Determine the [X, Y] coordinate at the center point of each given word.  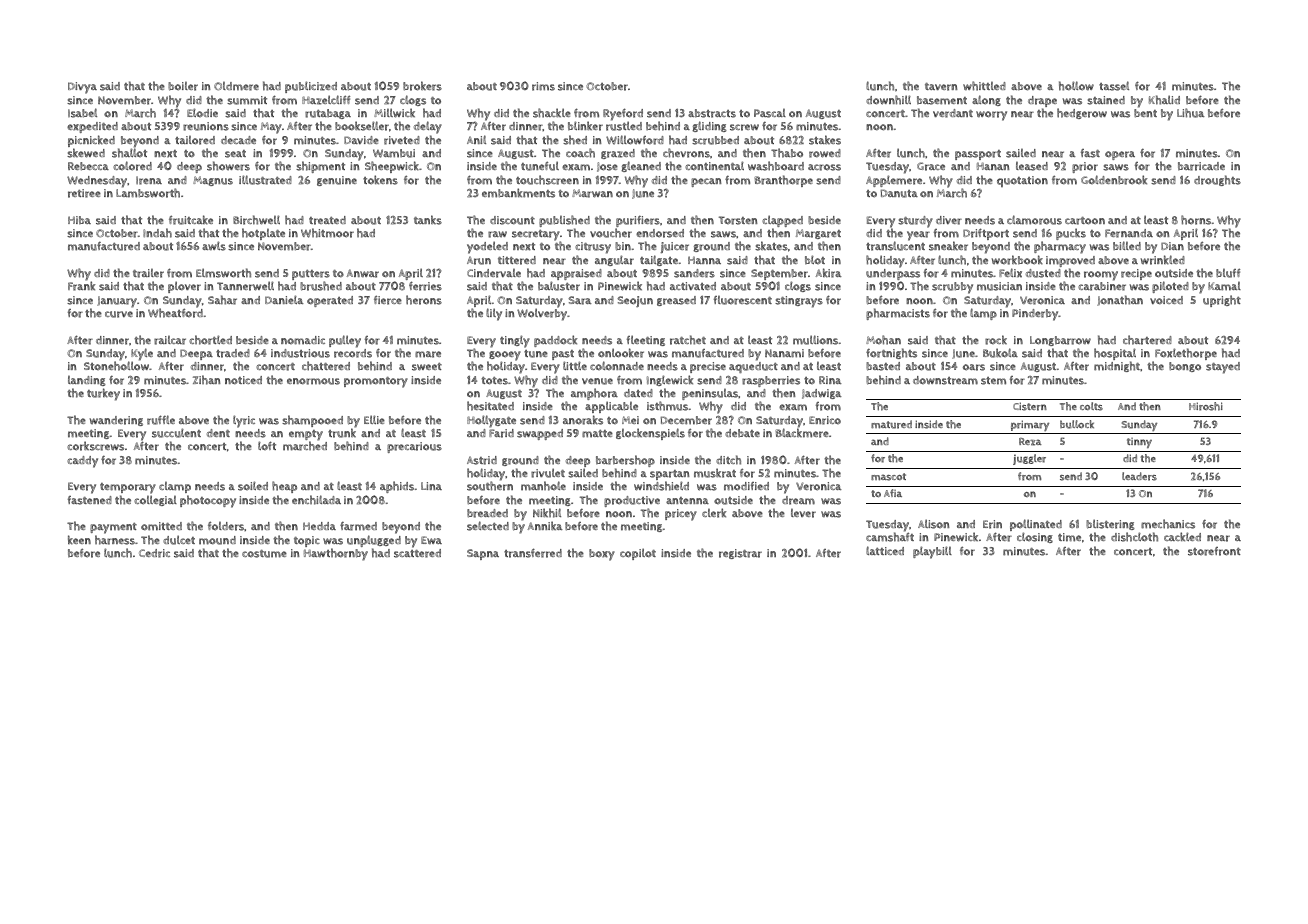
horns [1196, 220]
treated [327, 220]
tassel [1114, 86]
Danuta [899, 193]
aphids [397, 487]
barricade [1201, 166]
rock [996, 340]
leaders [1139, 476]
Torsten [738, 220]
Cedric [154, 553]
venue [597, 381]
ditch [728, 460]
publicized [311, 87]
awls [214, 246]
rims [543, 86]
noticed [243, 380]
